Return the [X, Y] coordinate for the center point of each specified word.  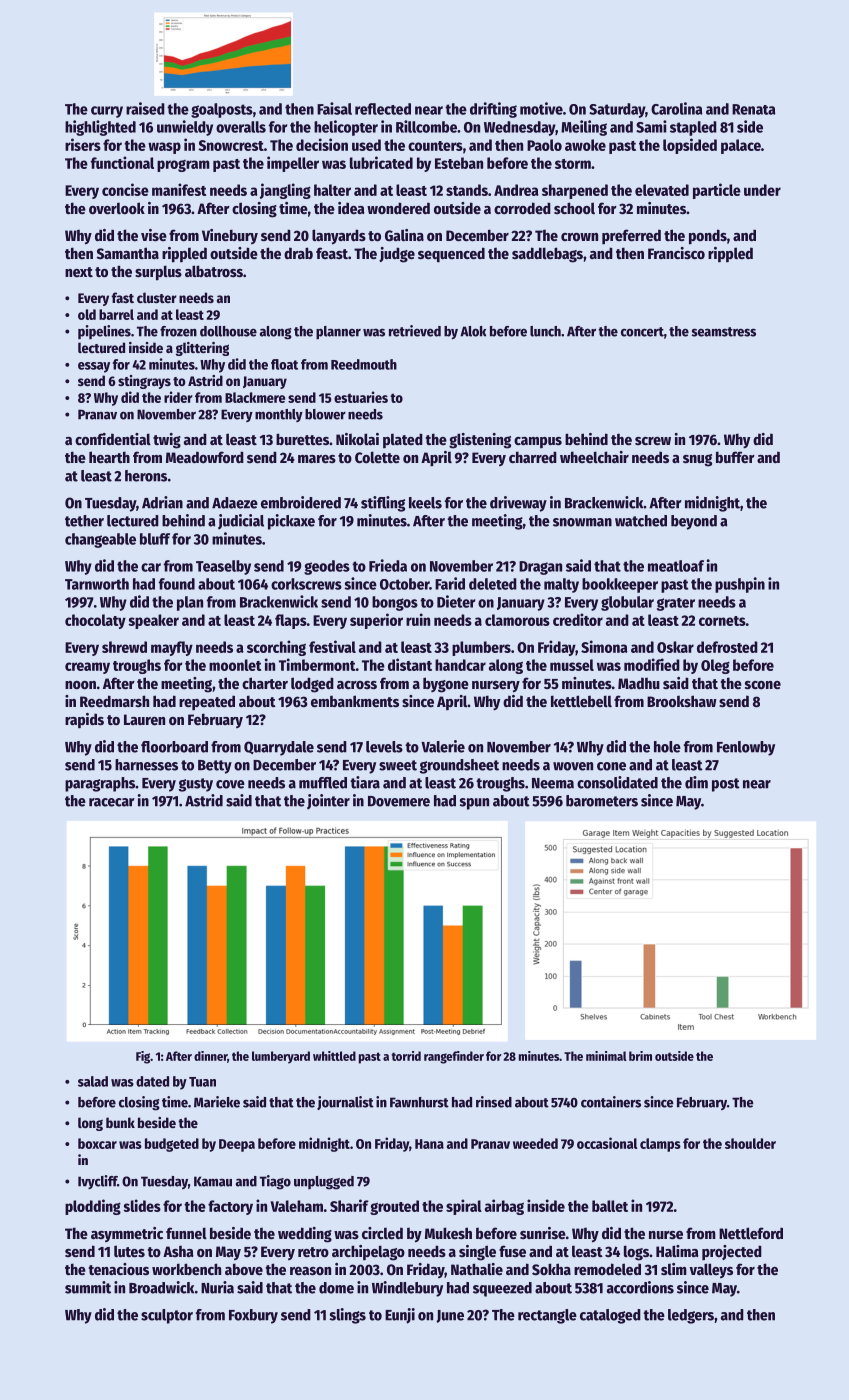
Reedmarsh [114, 701]
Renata [754, 109]
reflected [383, 109]
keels [425, 503]
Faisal [334, 108]
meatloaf [676, 566]
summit [88, 1287]
